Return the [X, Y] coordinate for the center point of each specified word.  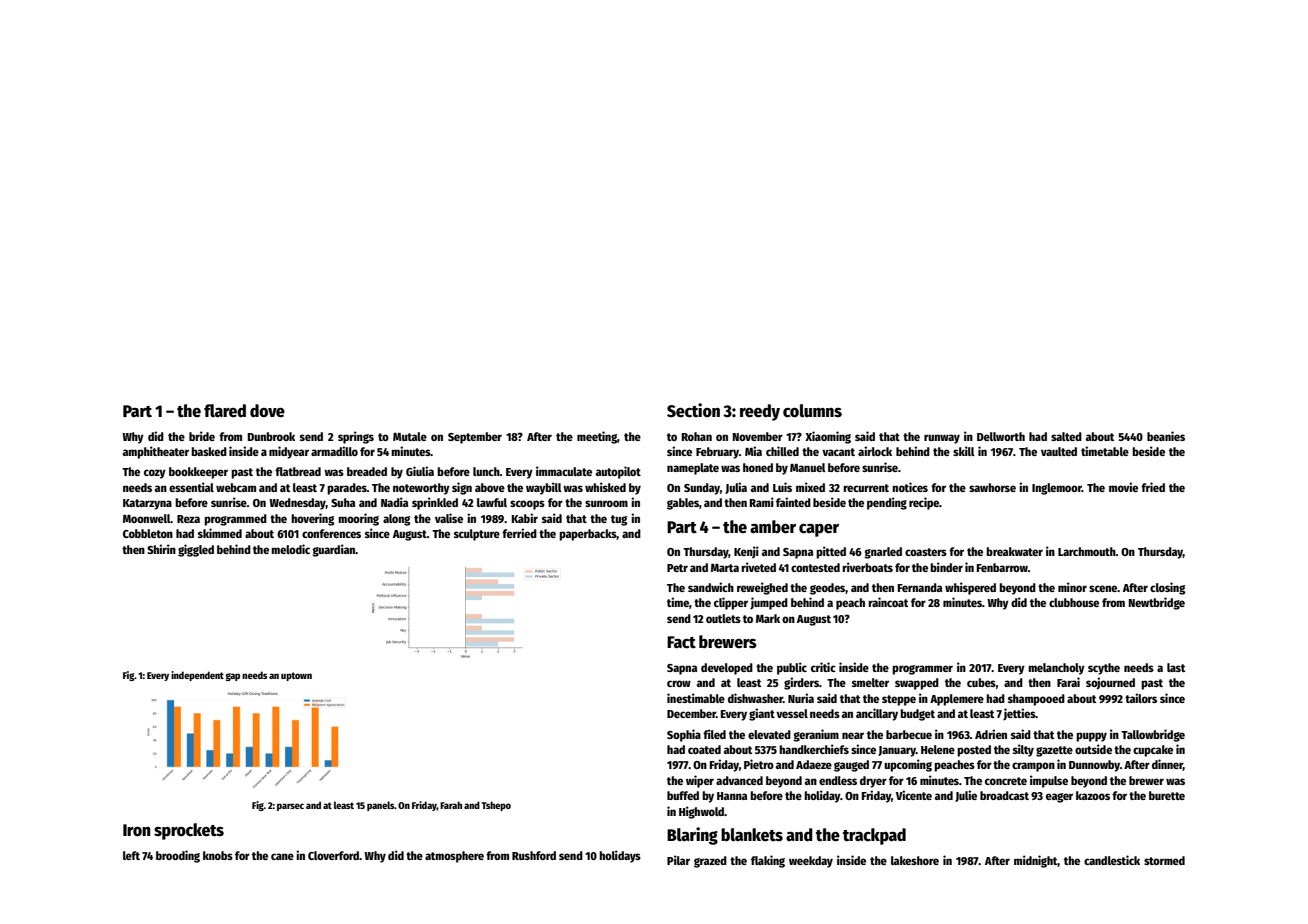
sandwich [711, 587]
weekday [811, 862]
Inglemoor [1057, 489]
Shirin [161, 549]
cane [282, 856]
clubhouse [1074, 602]
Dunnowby [1094, 766]
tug [619, 520]
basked [209, 451]
